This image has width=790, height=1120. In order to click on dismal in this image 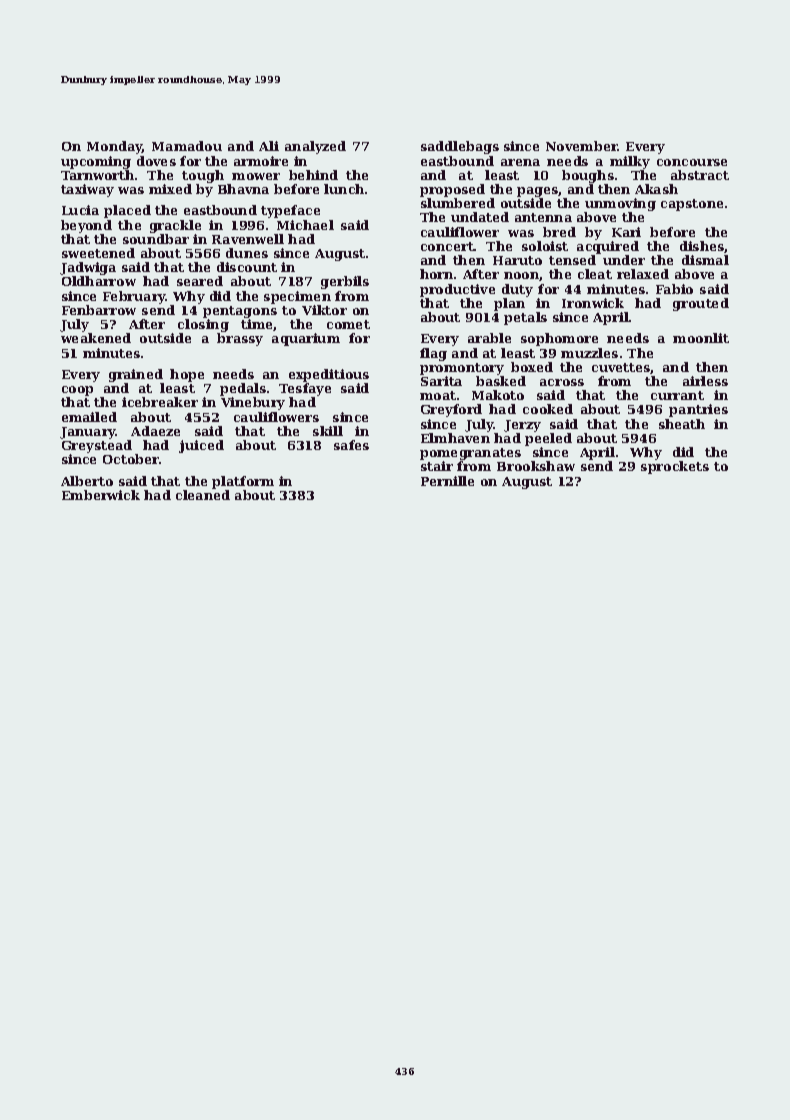, I will do `click(705, 260)`.
